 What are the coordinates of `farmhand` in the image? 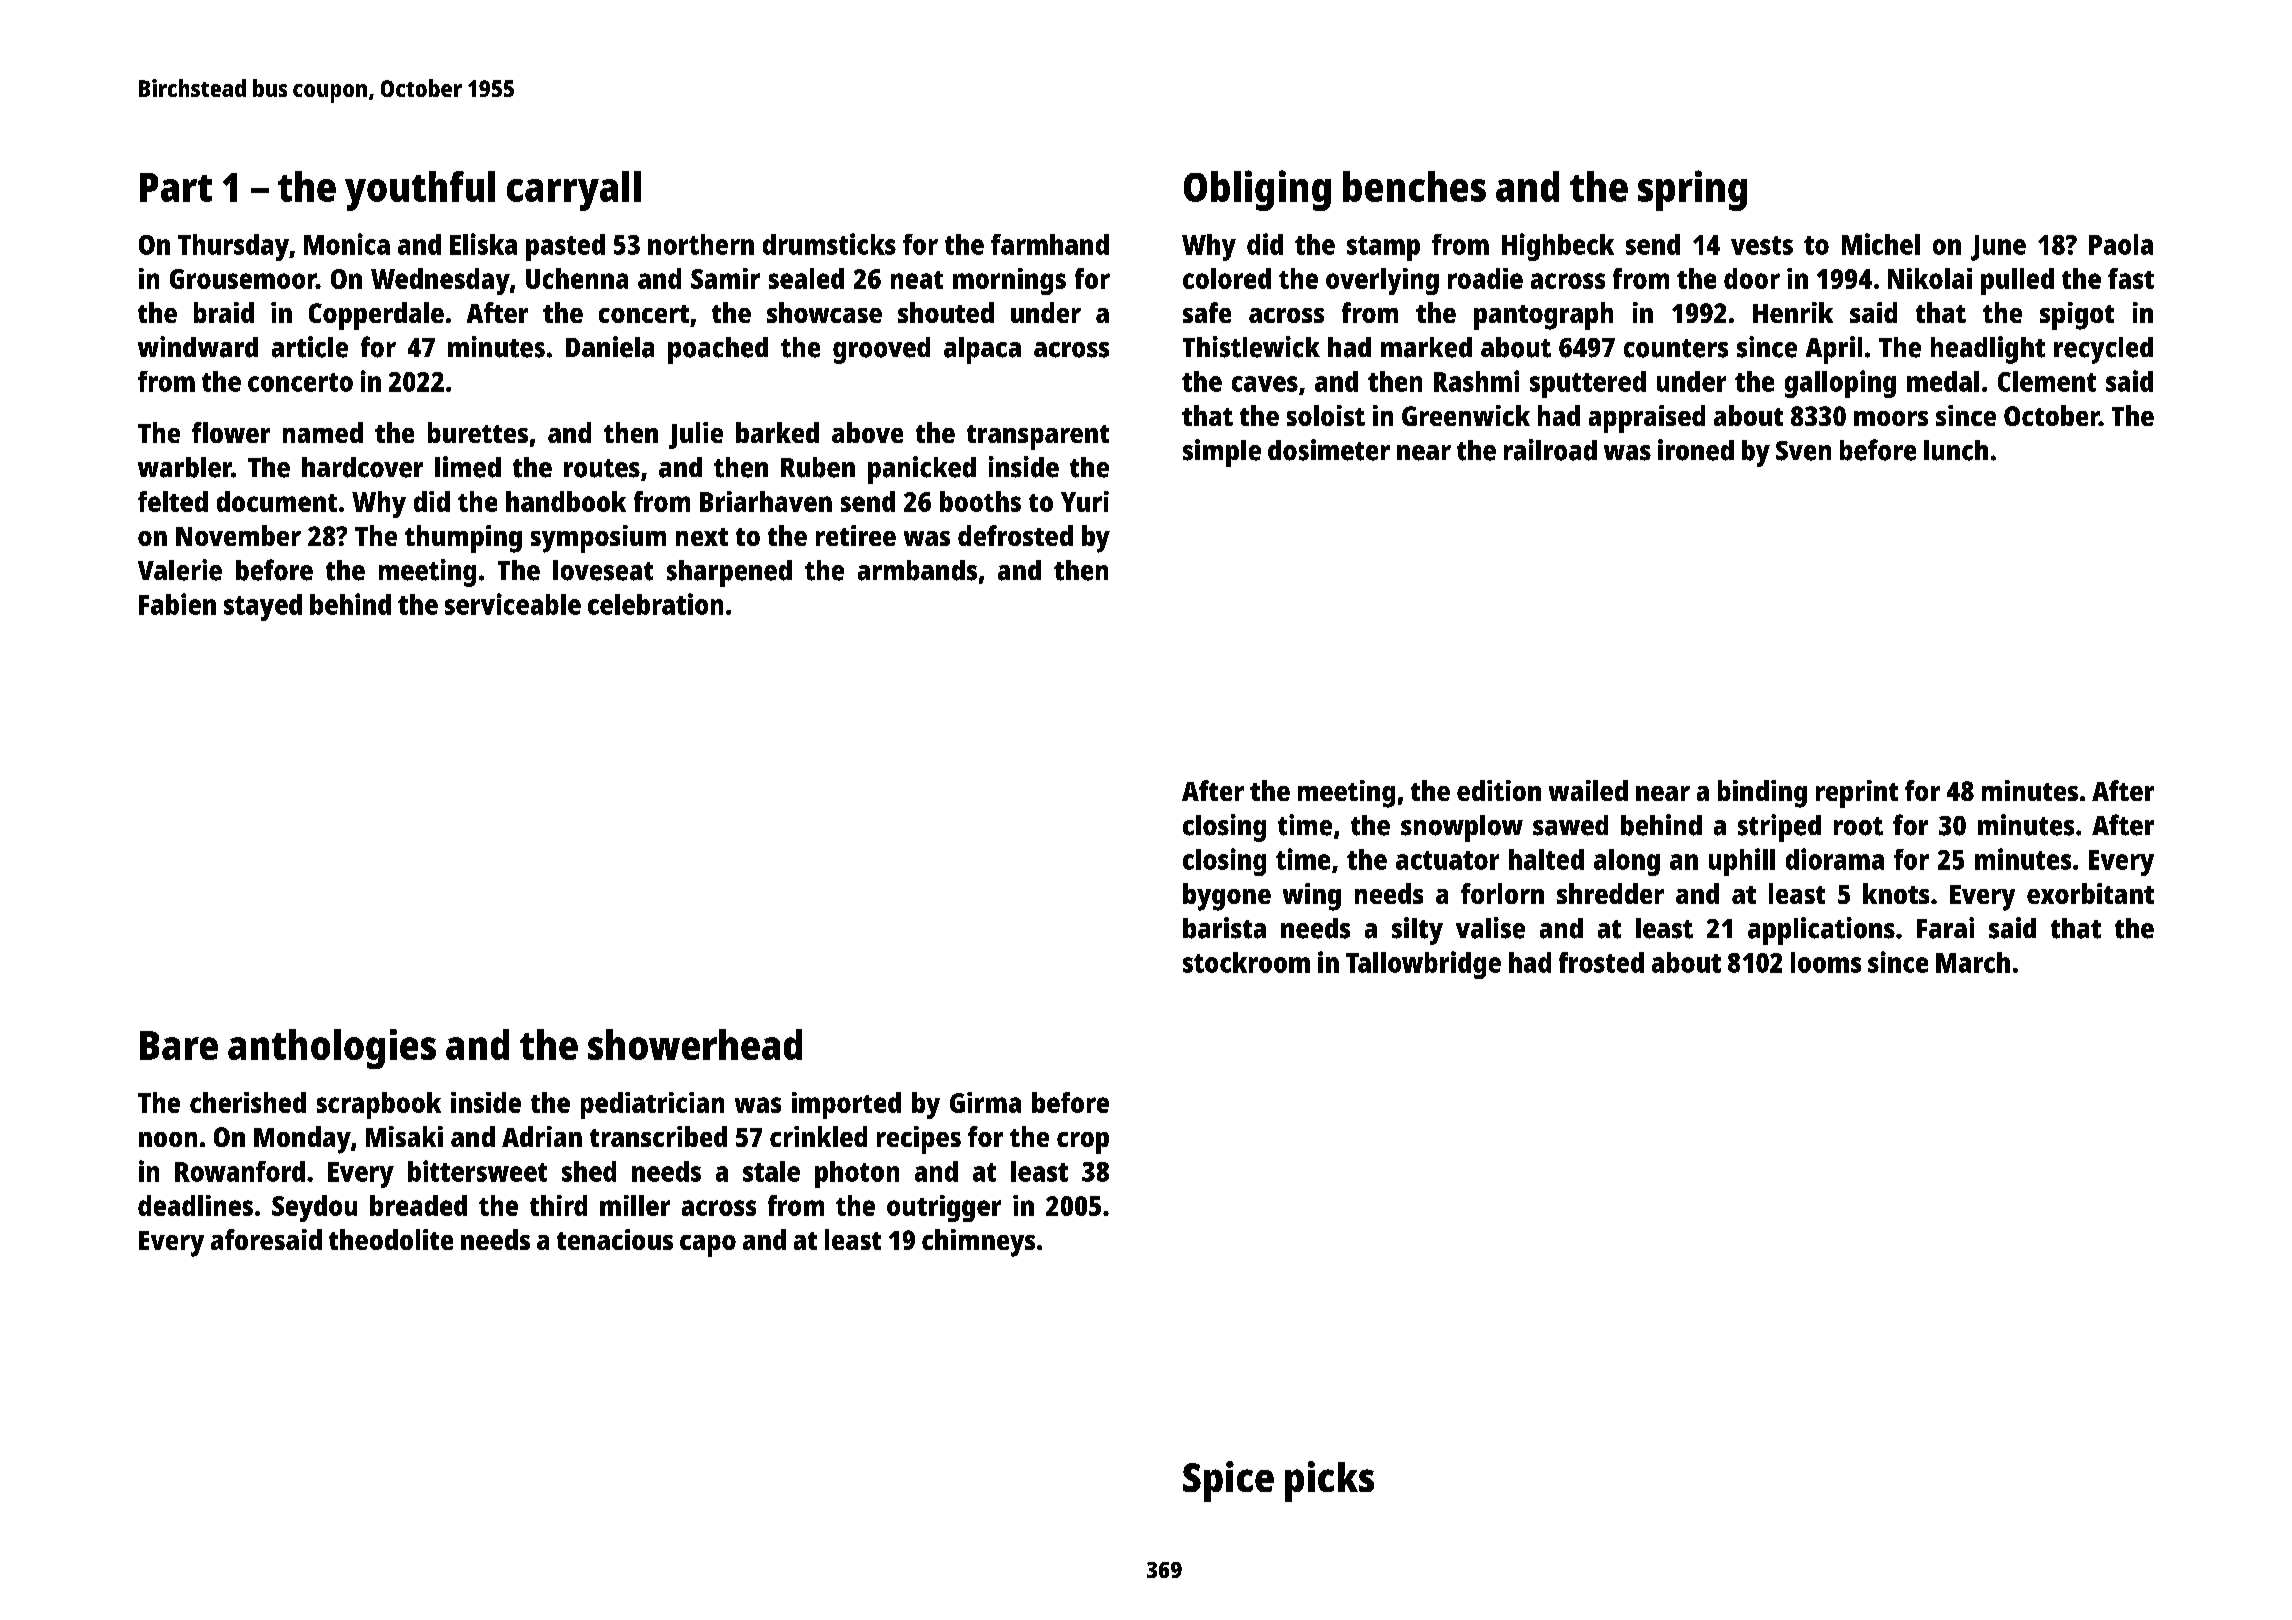 It's located at (1050, 244).
